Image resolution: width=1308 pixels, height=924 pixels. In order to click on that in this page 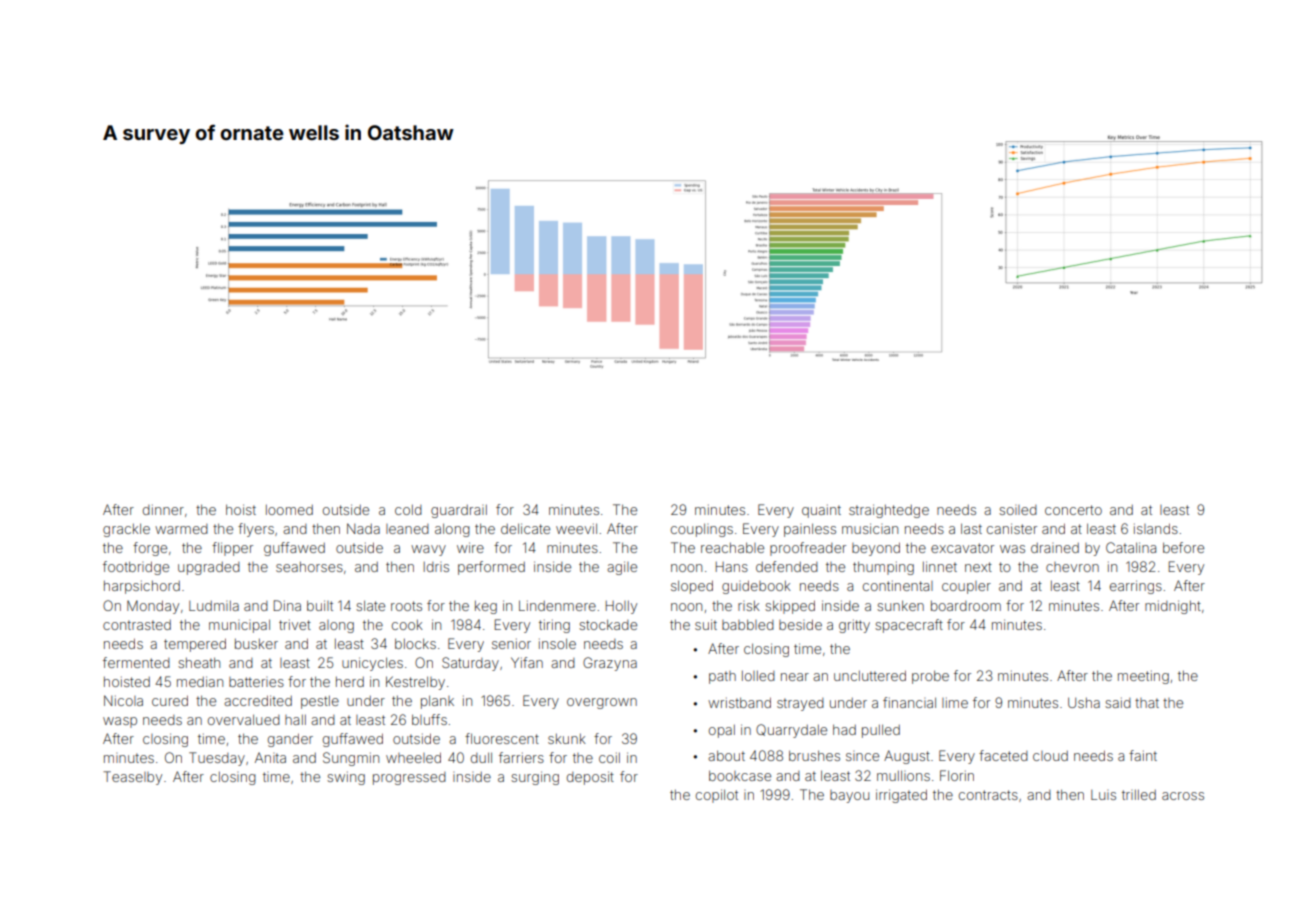, I will do `click(1147, 703)`.
